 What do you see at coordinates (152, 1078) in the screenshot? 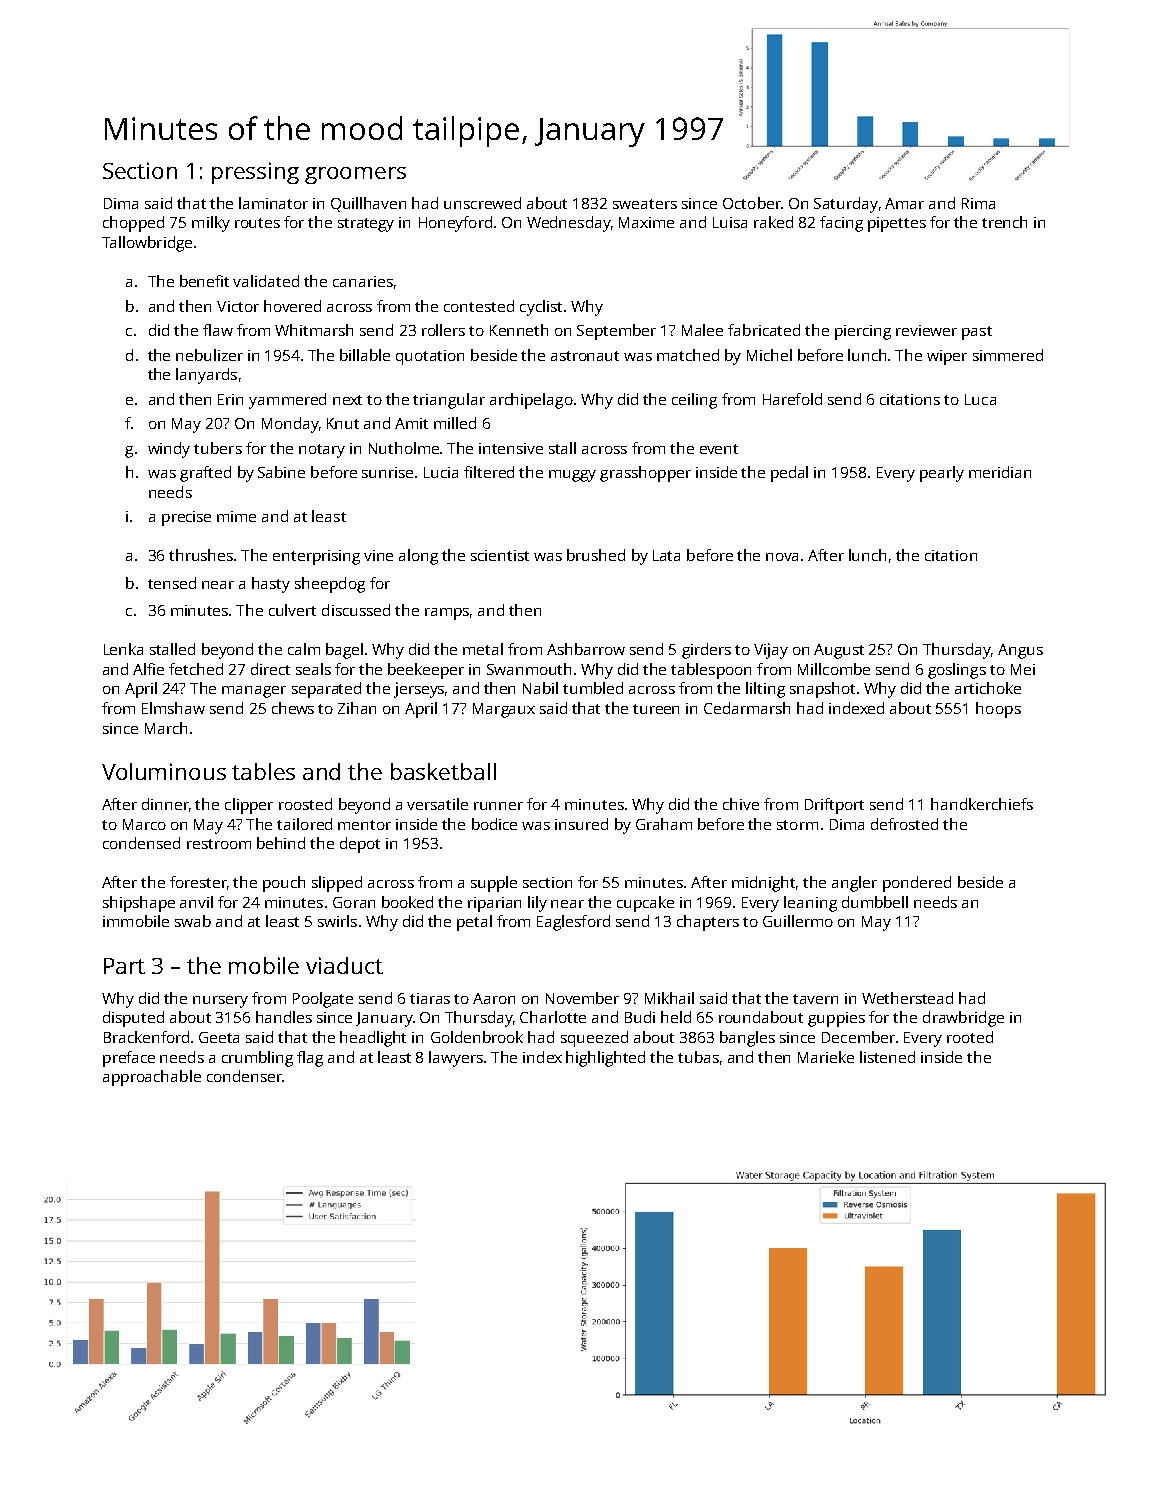
I see `approachable` at bounding box center [152, 1078].
